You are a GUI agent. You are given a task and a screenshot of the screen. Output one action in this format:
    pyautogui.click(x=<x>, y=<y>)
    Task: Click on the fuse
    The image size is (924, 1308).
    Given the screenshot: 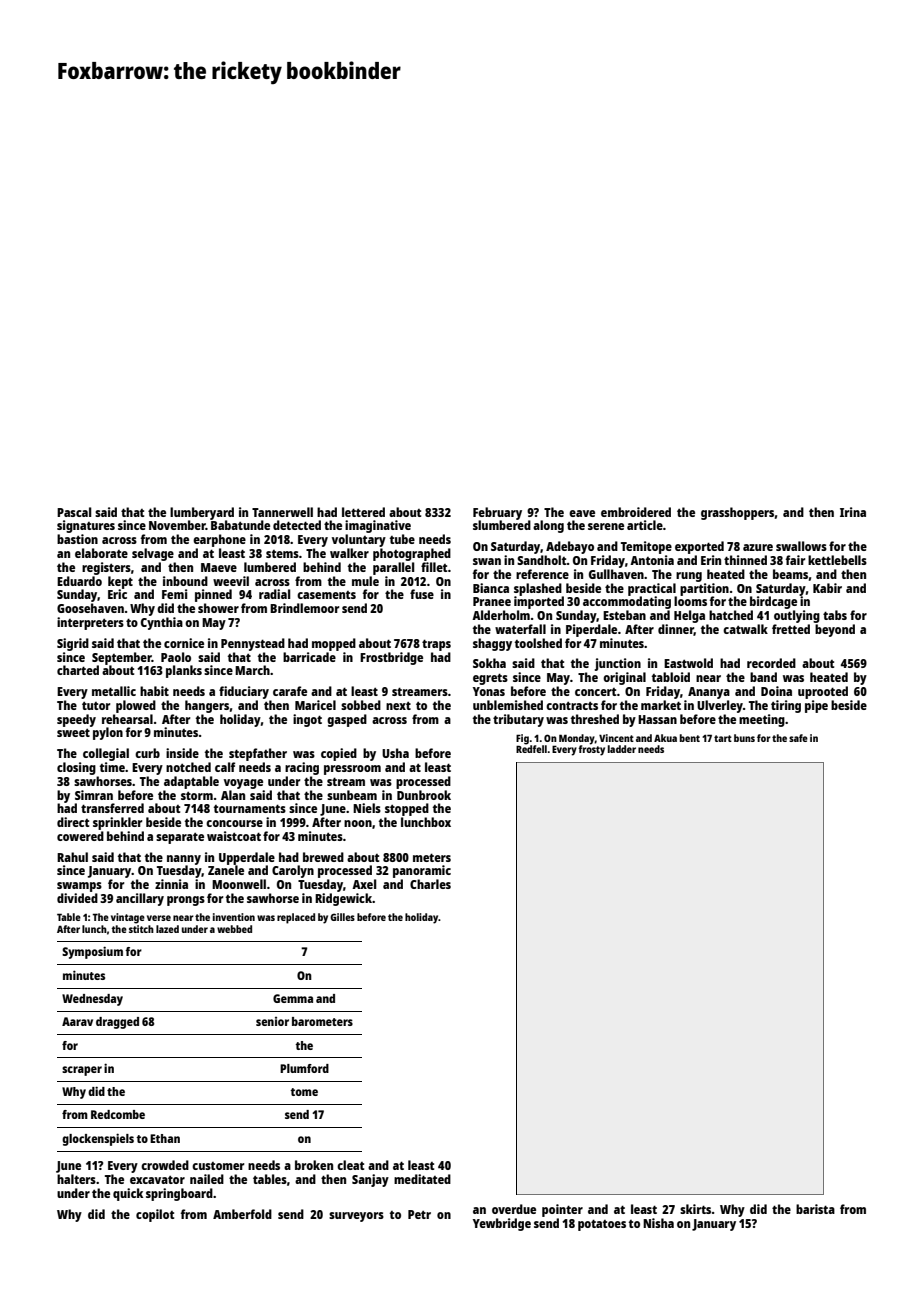 What is the action you would take?
    pyautogui.click(x=422, y=594)
